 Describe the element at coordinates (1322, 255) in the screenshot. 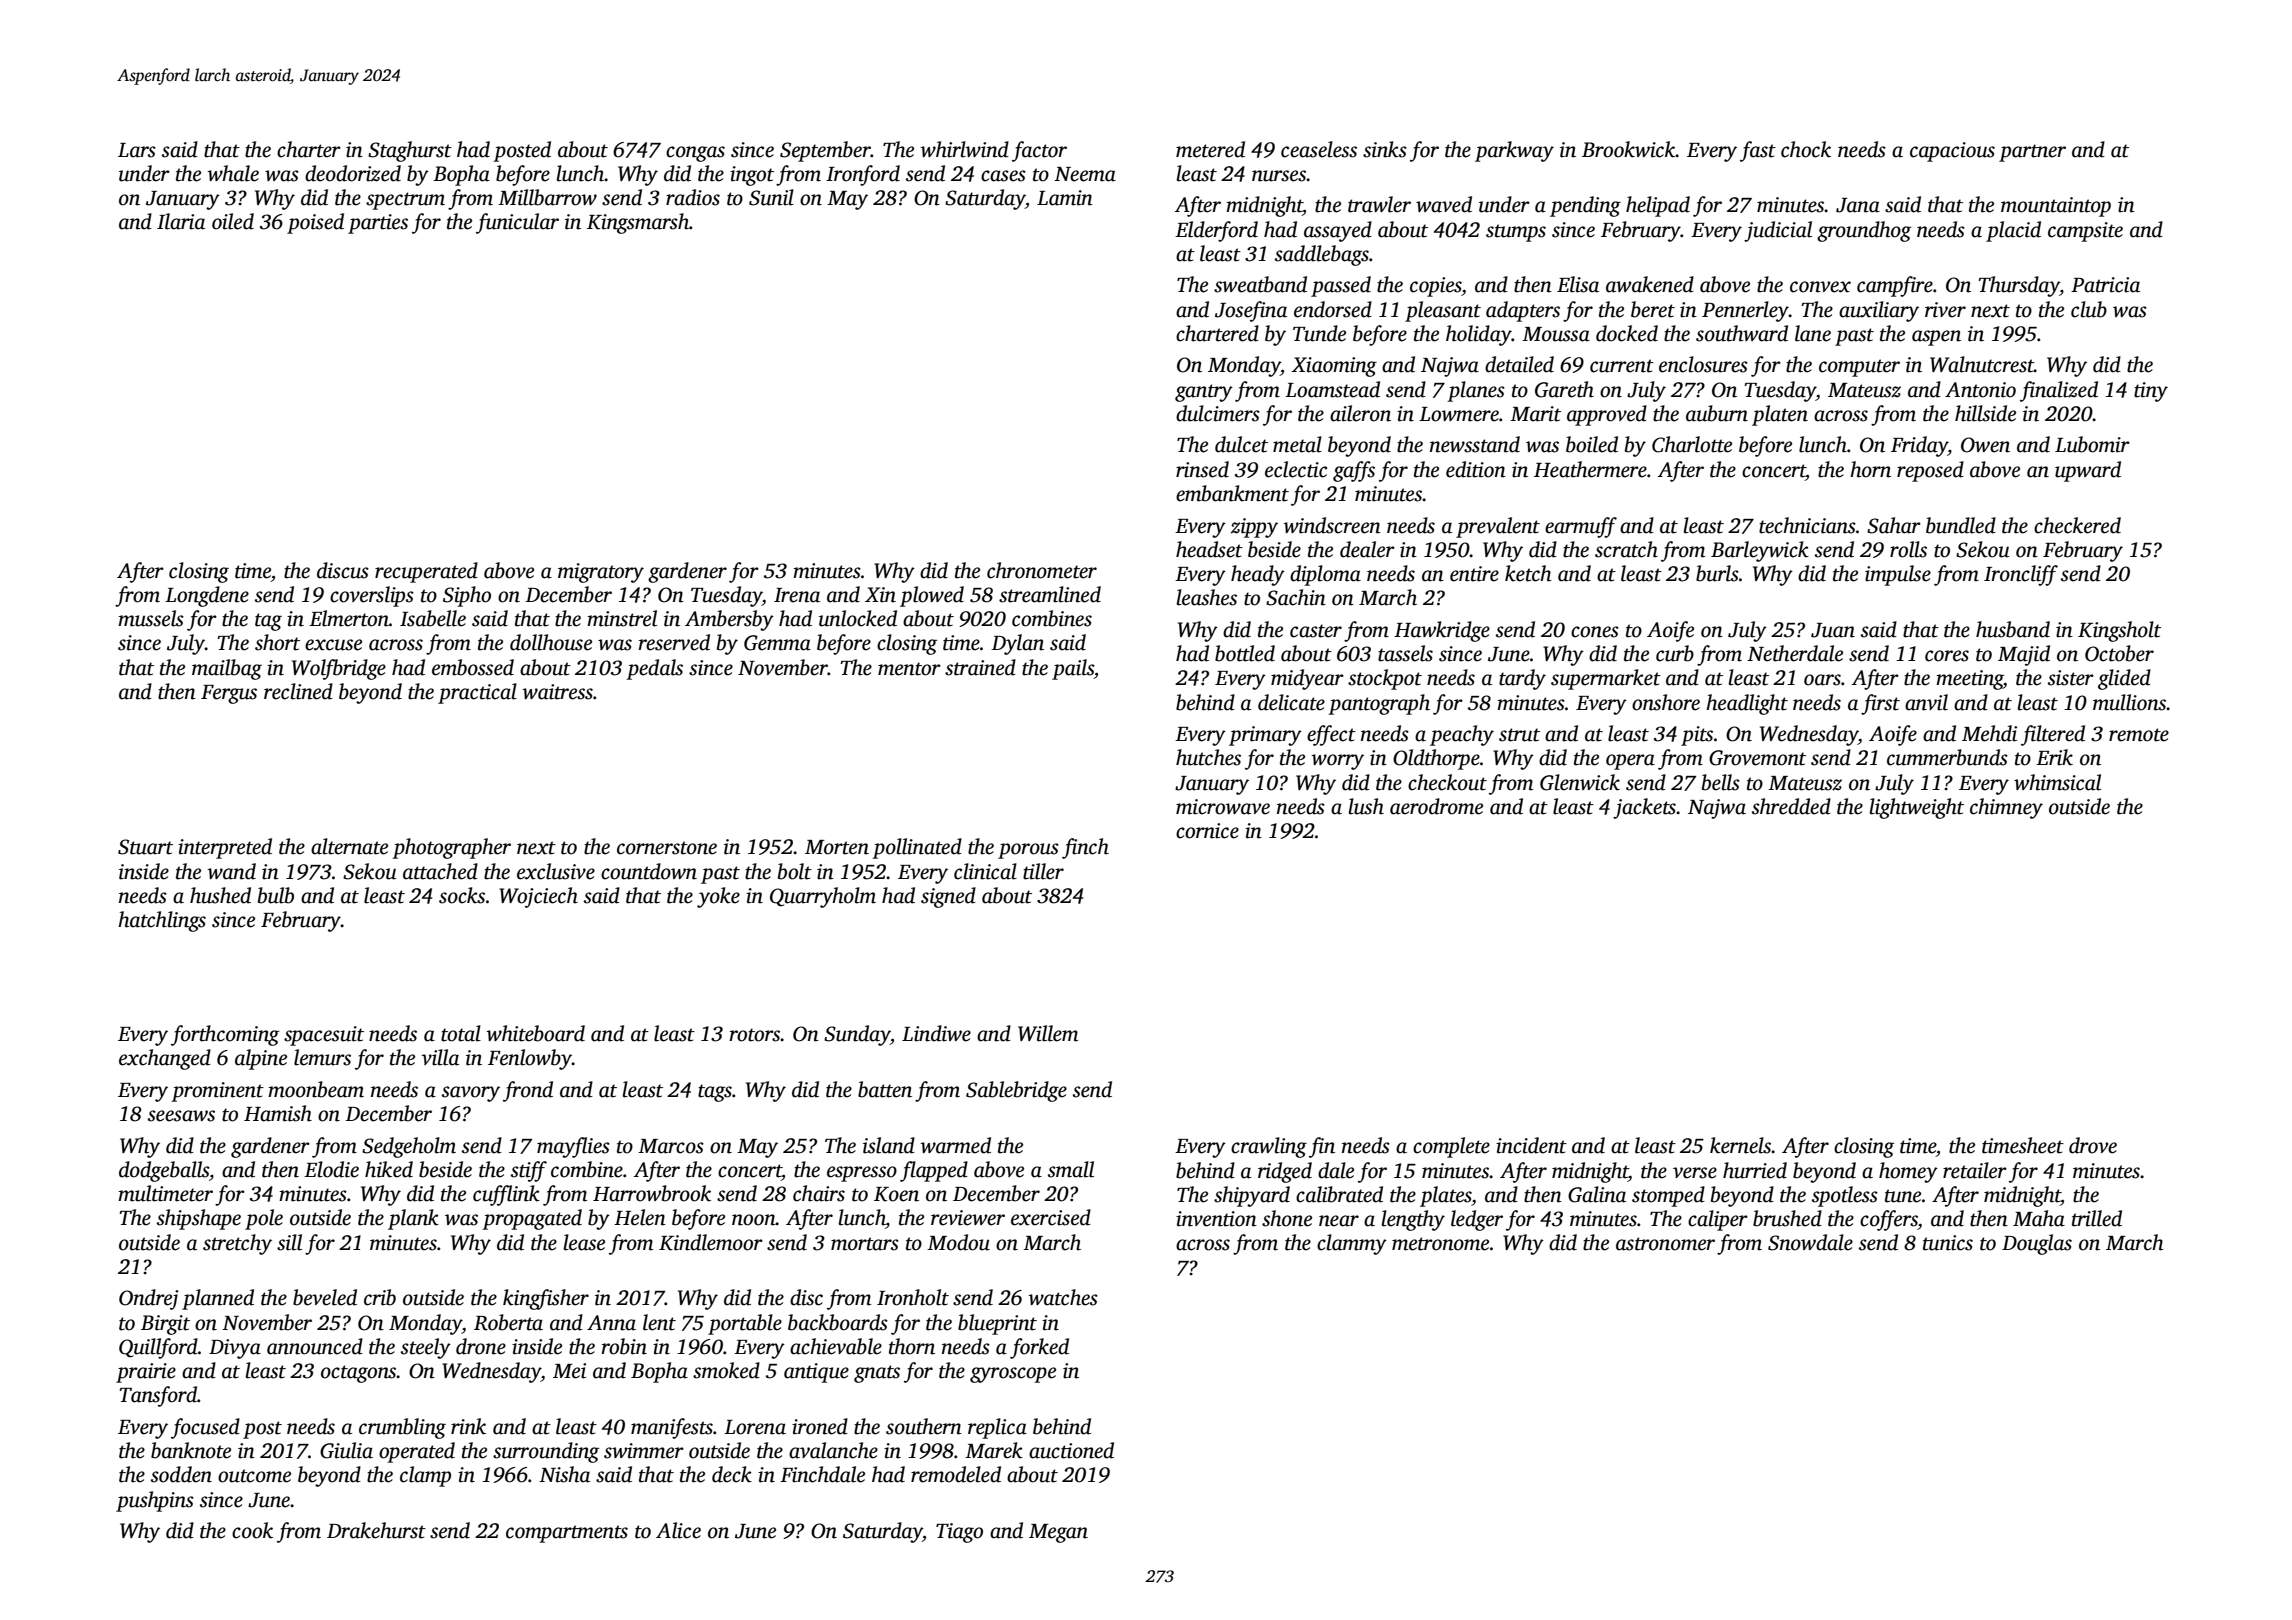

I see `saddlebags` at that location.
